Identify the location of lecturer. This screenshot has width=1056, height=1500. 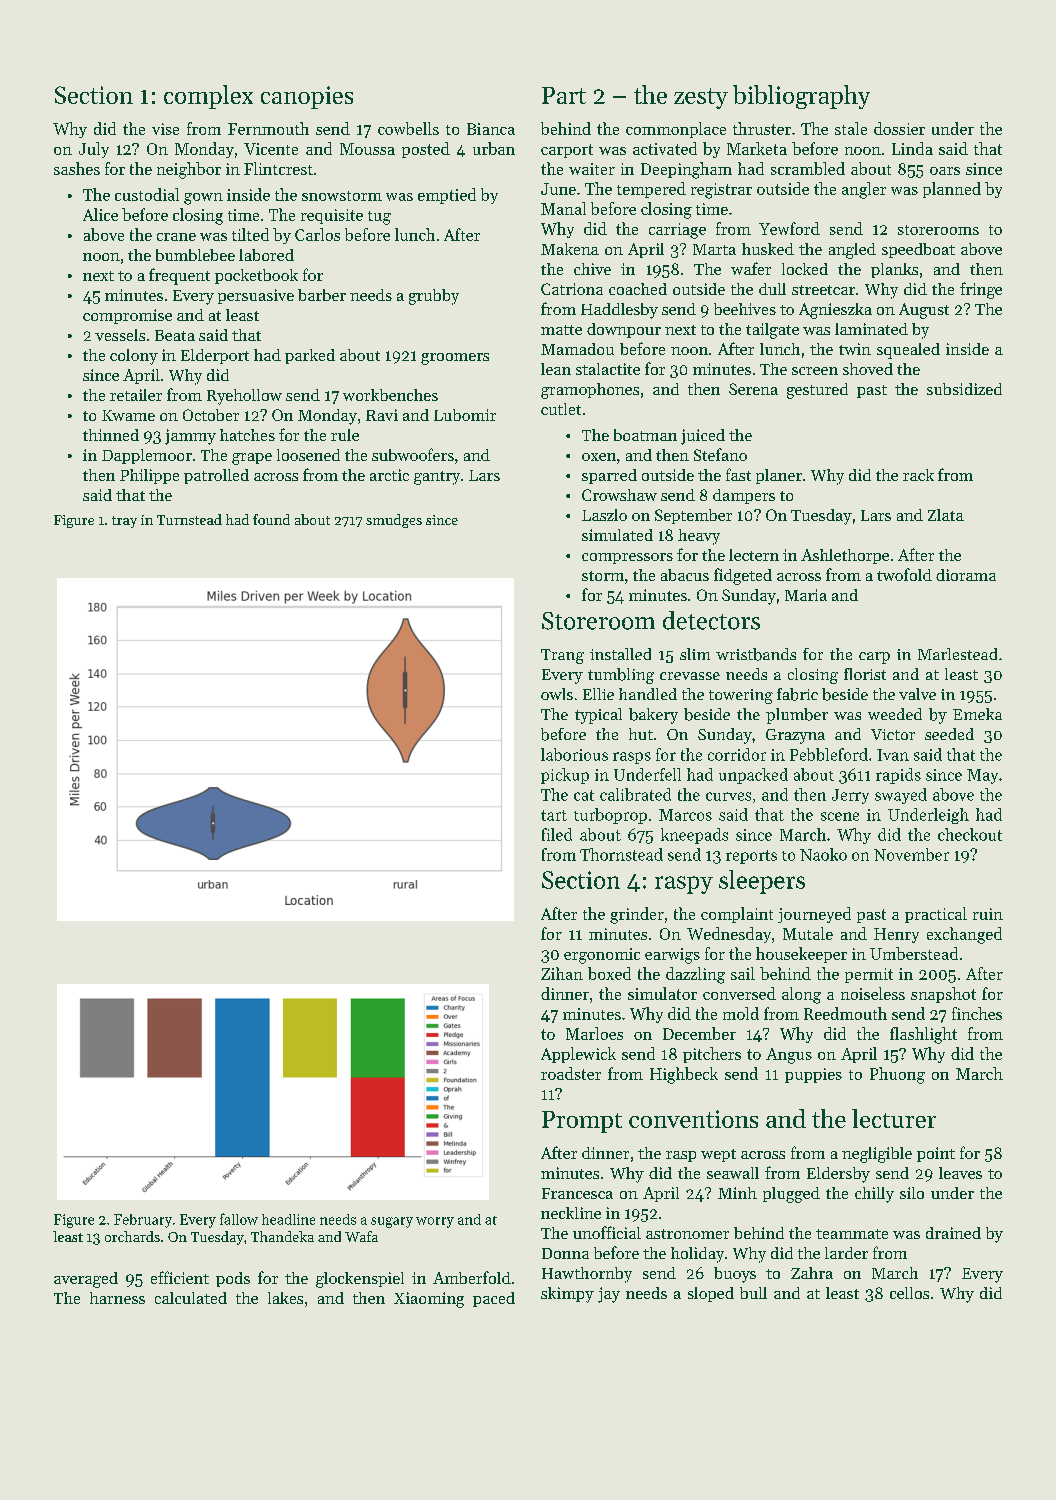
(894, 1118).
